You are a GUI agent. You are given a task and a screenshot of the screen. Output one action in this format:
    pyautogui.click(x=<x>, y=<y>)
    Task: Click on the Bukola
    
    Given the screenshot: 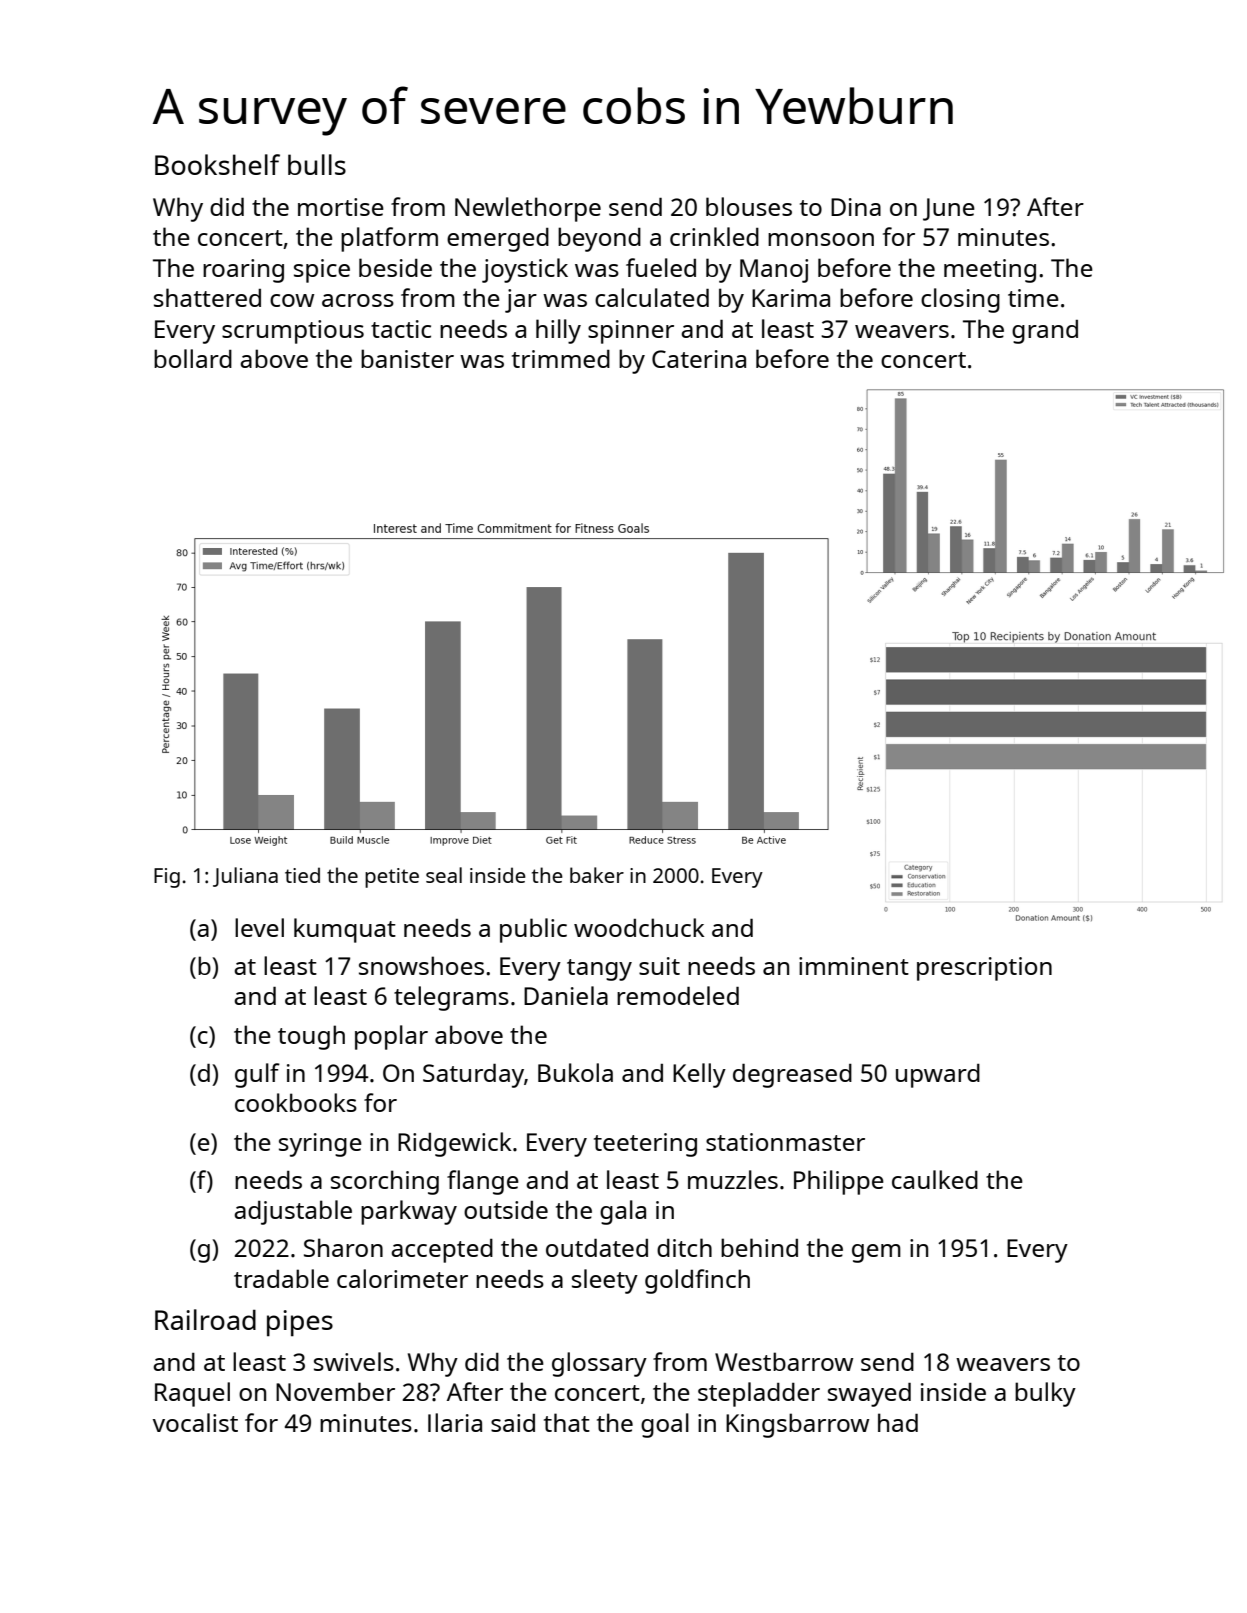 What is the action you would take?
    pyautogui.click(x=575, y=1072)
